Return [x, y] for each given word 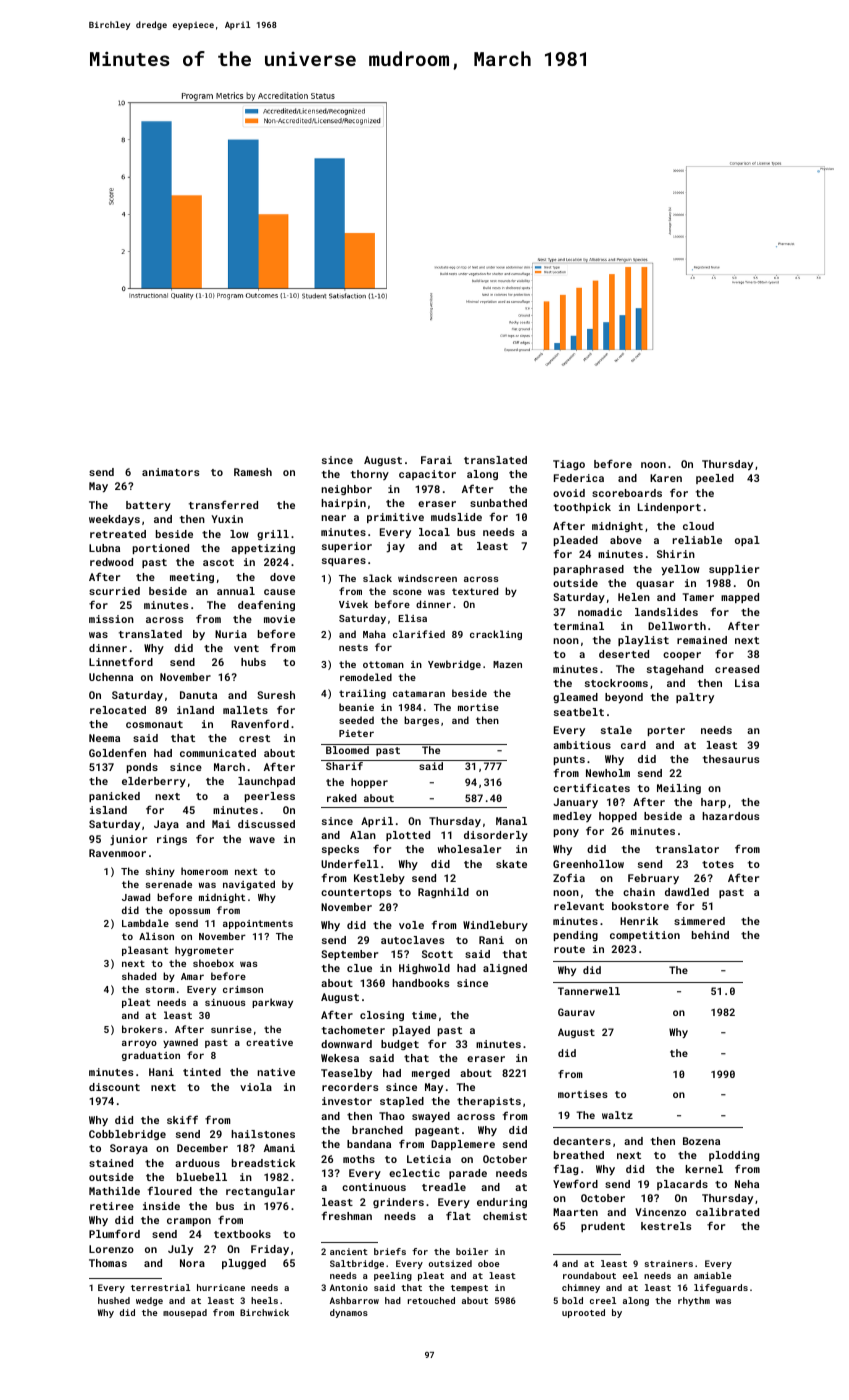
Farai [436, 460]
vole [411, 925]
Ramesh [253, 472]
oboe [489, 1263]
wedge [149, 1301]
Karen [666, 478]
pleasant [145, 951]
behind [710, 935]
